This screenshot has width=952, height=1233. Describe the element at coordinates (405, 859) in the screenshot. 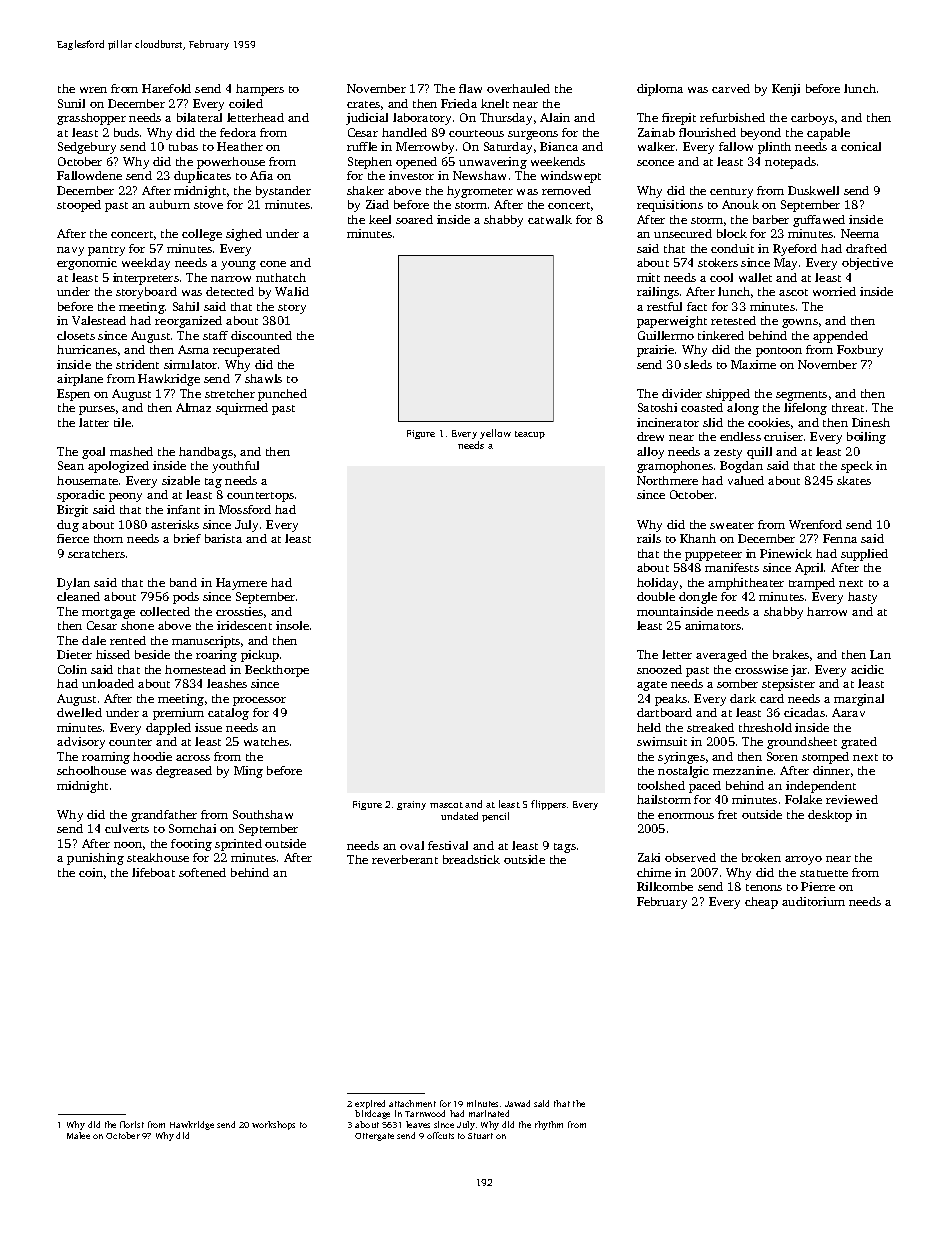

I see `reverberant` at that location.
